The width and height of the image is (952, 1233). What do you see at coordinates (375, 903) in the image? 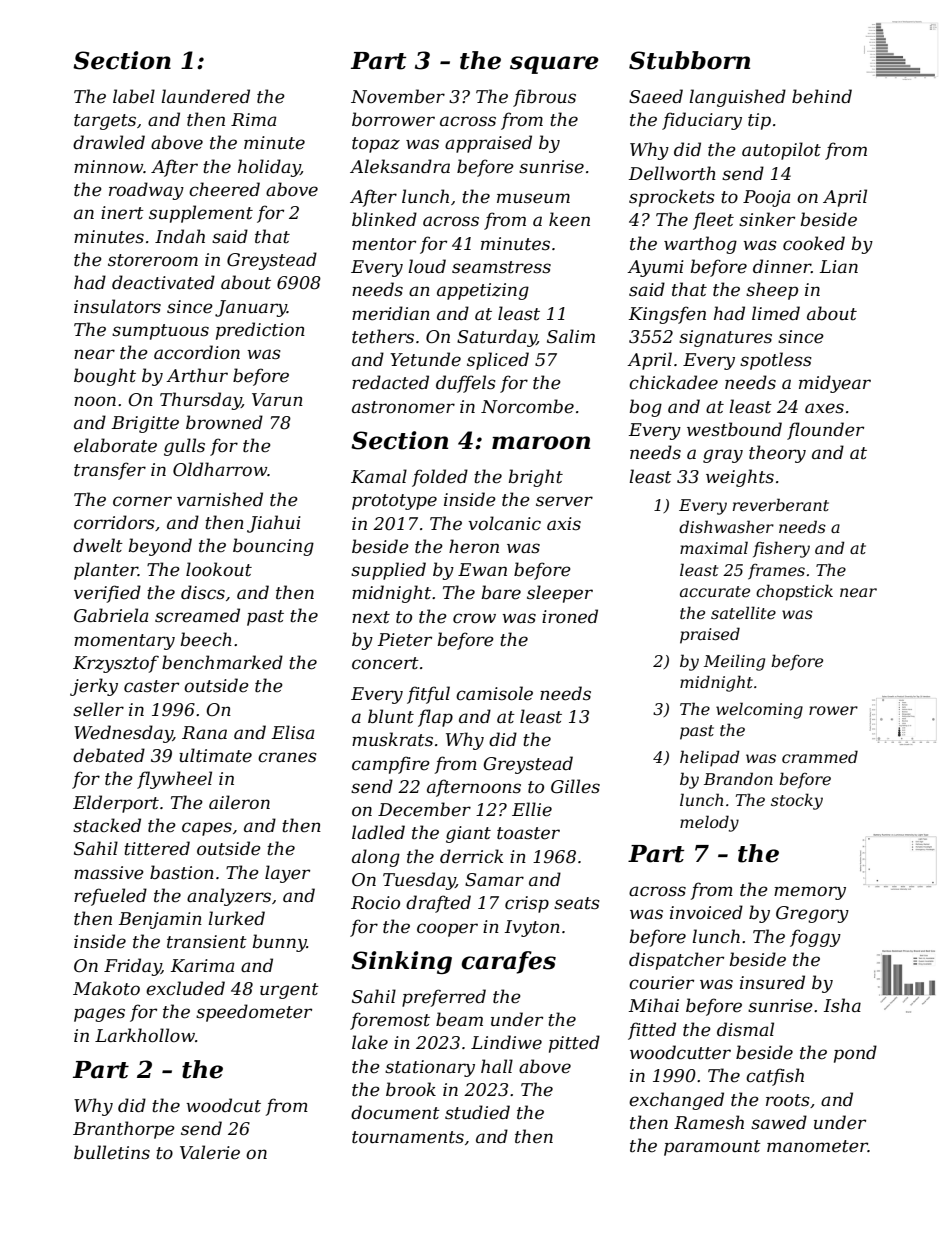
I see `Rocio` at bounding box center [375, 903].
